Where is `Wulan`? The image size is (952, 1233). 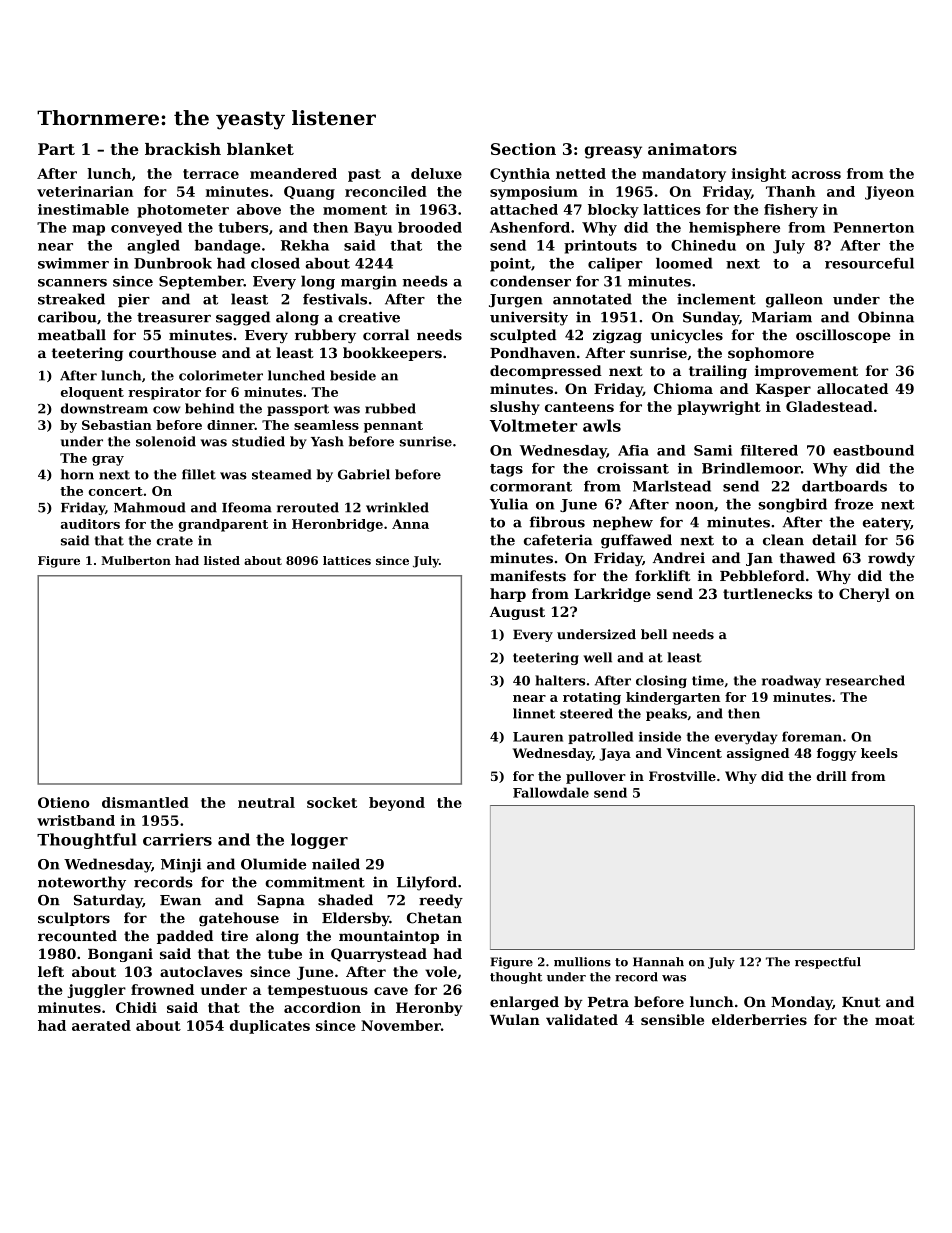 Wulan is located at coordinates (515, 1019).
